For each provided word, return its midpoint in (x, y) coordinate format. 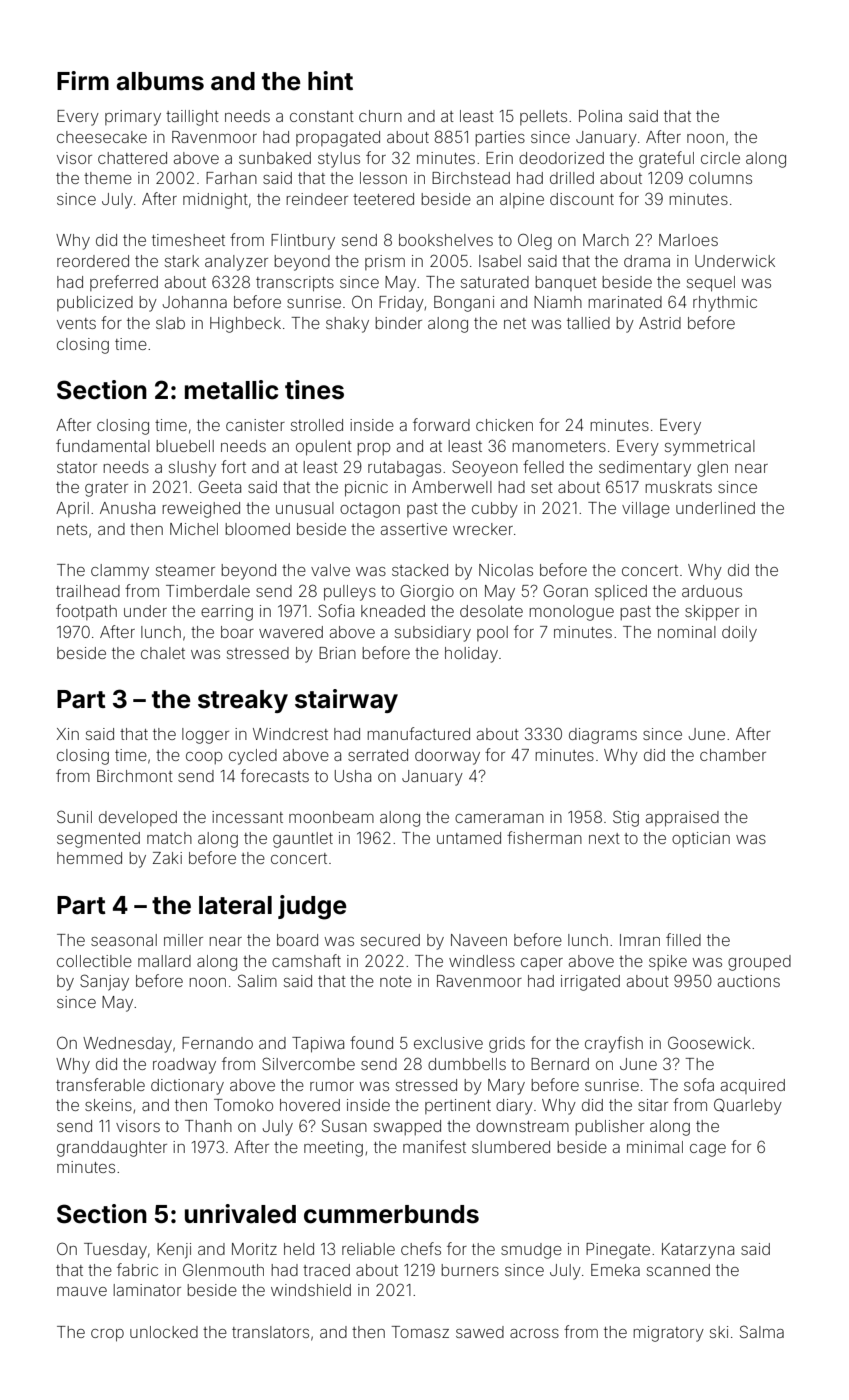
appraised (682, 819)
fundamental (103, 445)
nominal (687, 632)
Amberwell (452, 487)
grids (507, 1045)
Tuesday (115, 1251)
